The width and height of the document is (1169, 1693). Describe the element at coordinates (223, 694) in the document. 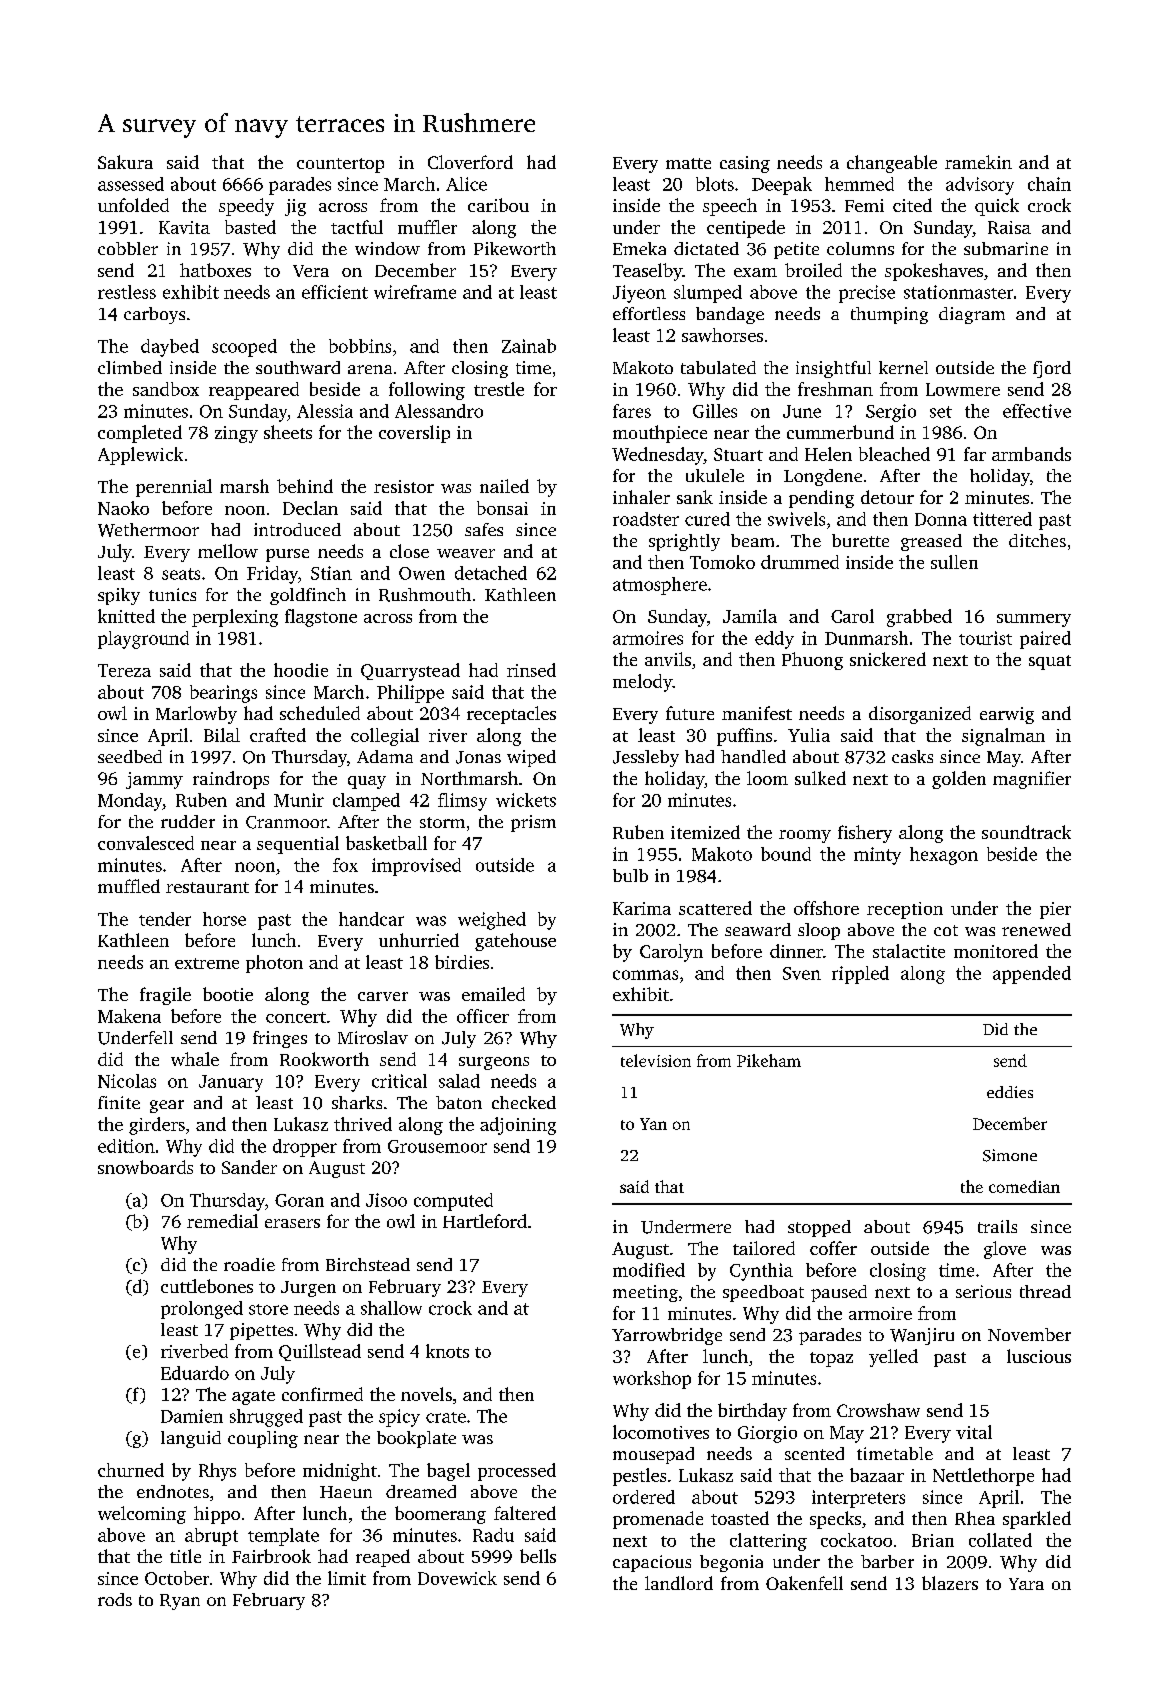

I see `bearings` at that location.
